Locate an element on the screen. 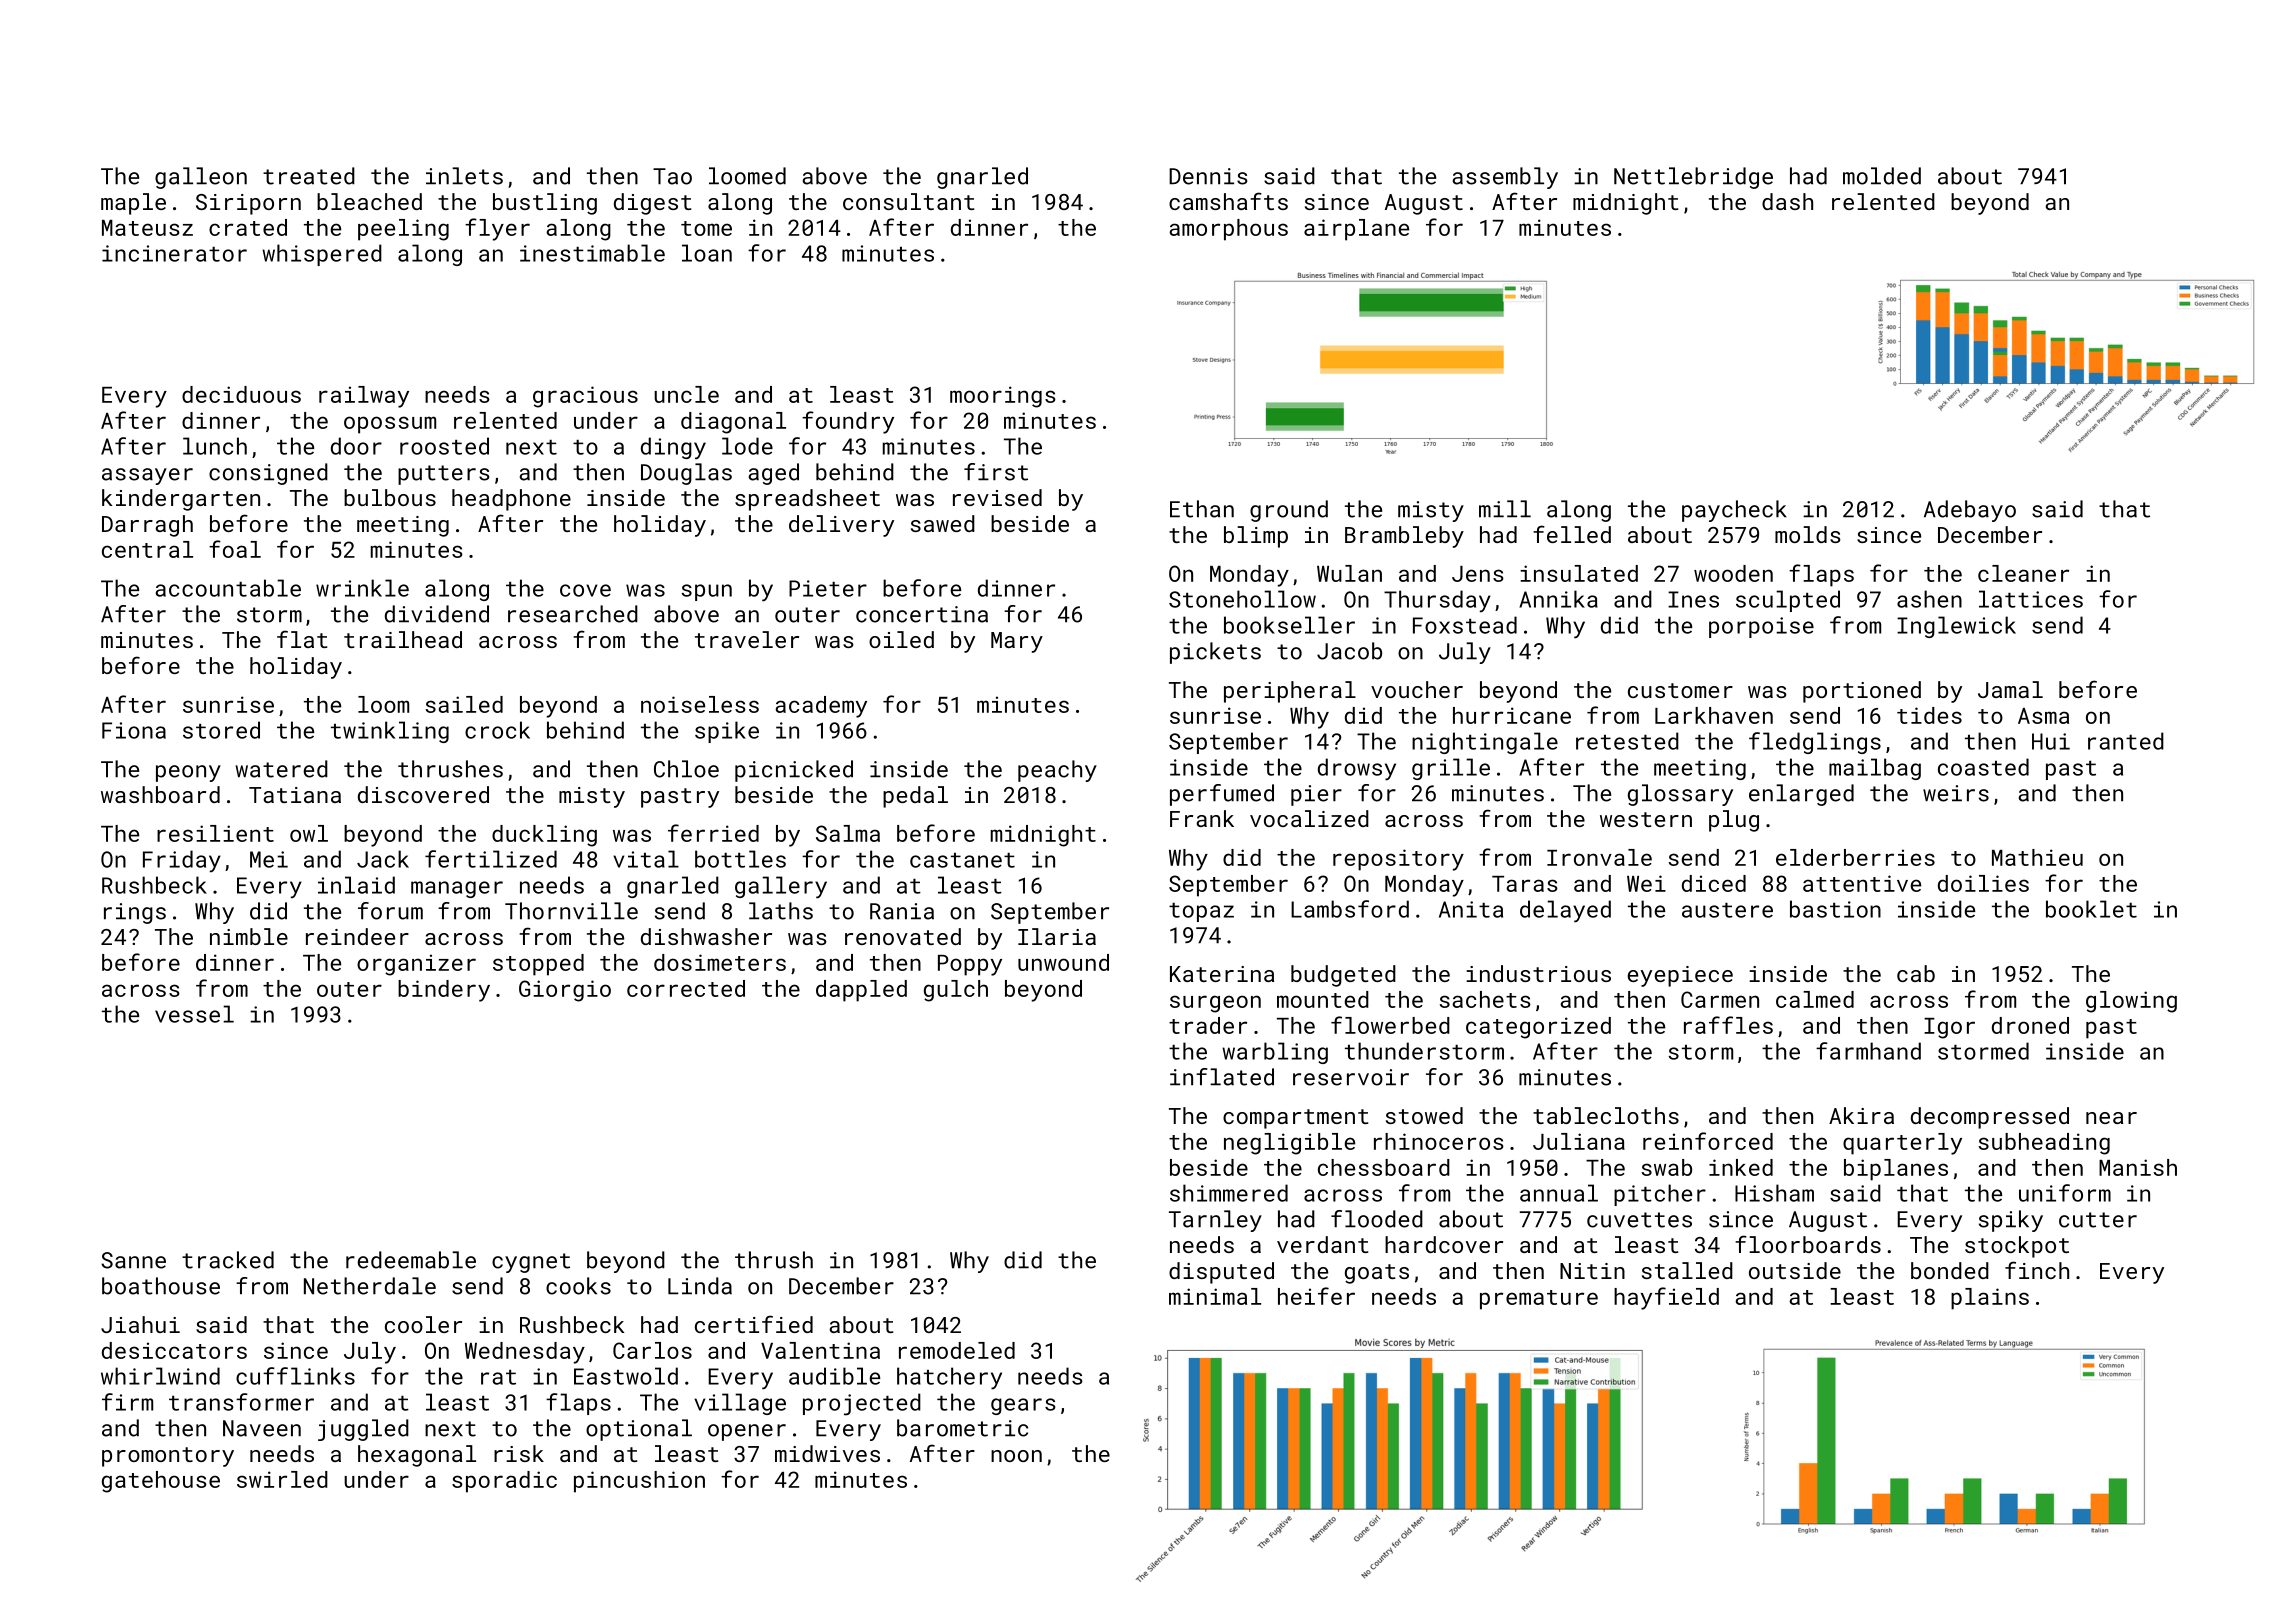  near is located at coordinates (2111, 1118).
